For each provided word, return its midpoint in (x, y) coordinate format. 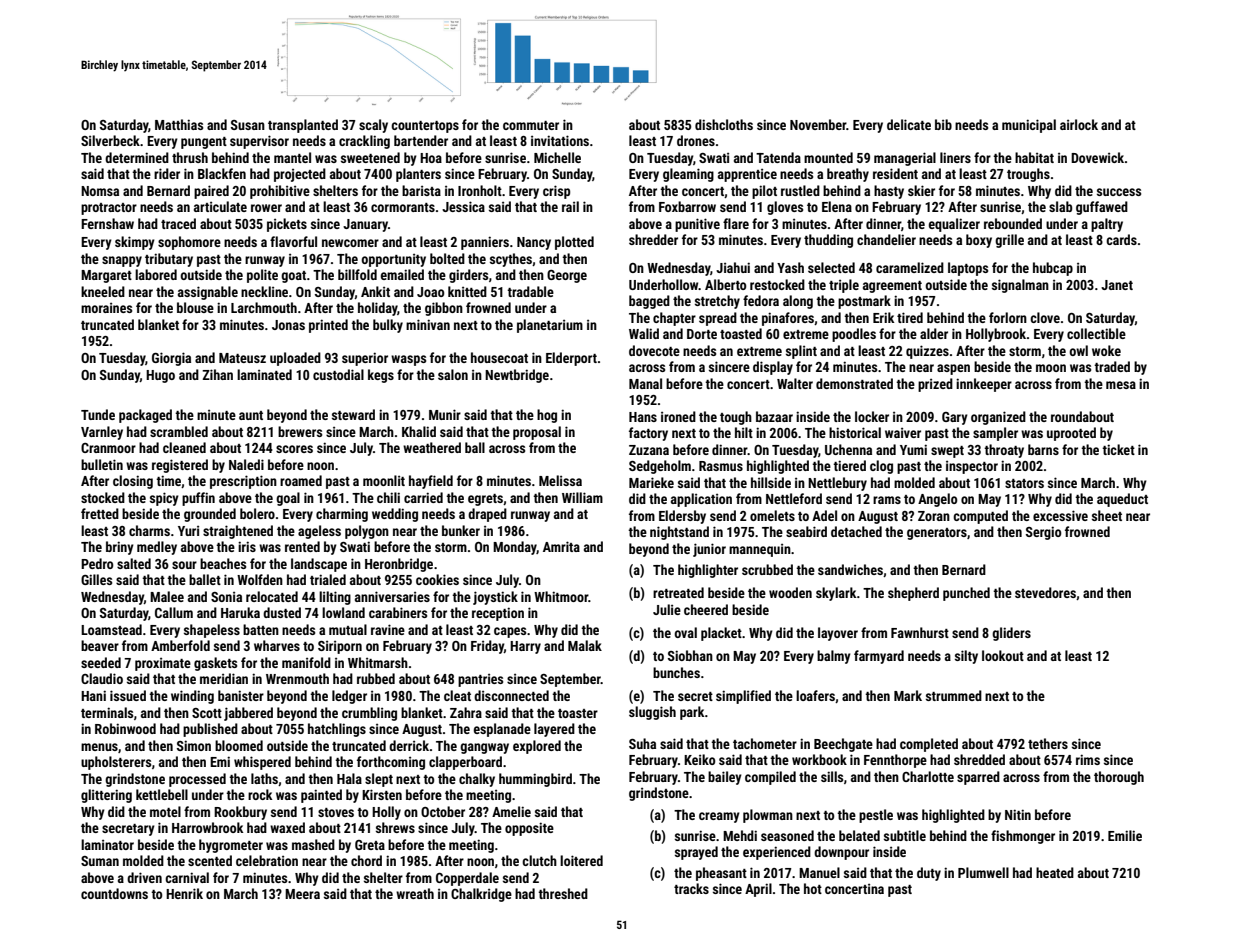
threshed (563, 893)
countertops (425, 127)
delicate (909, 124)
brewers (300, 431)
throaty (1004, 451)
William (582, 497)
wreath (415, 893)
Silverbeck (110, 140)
